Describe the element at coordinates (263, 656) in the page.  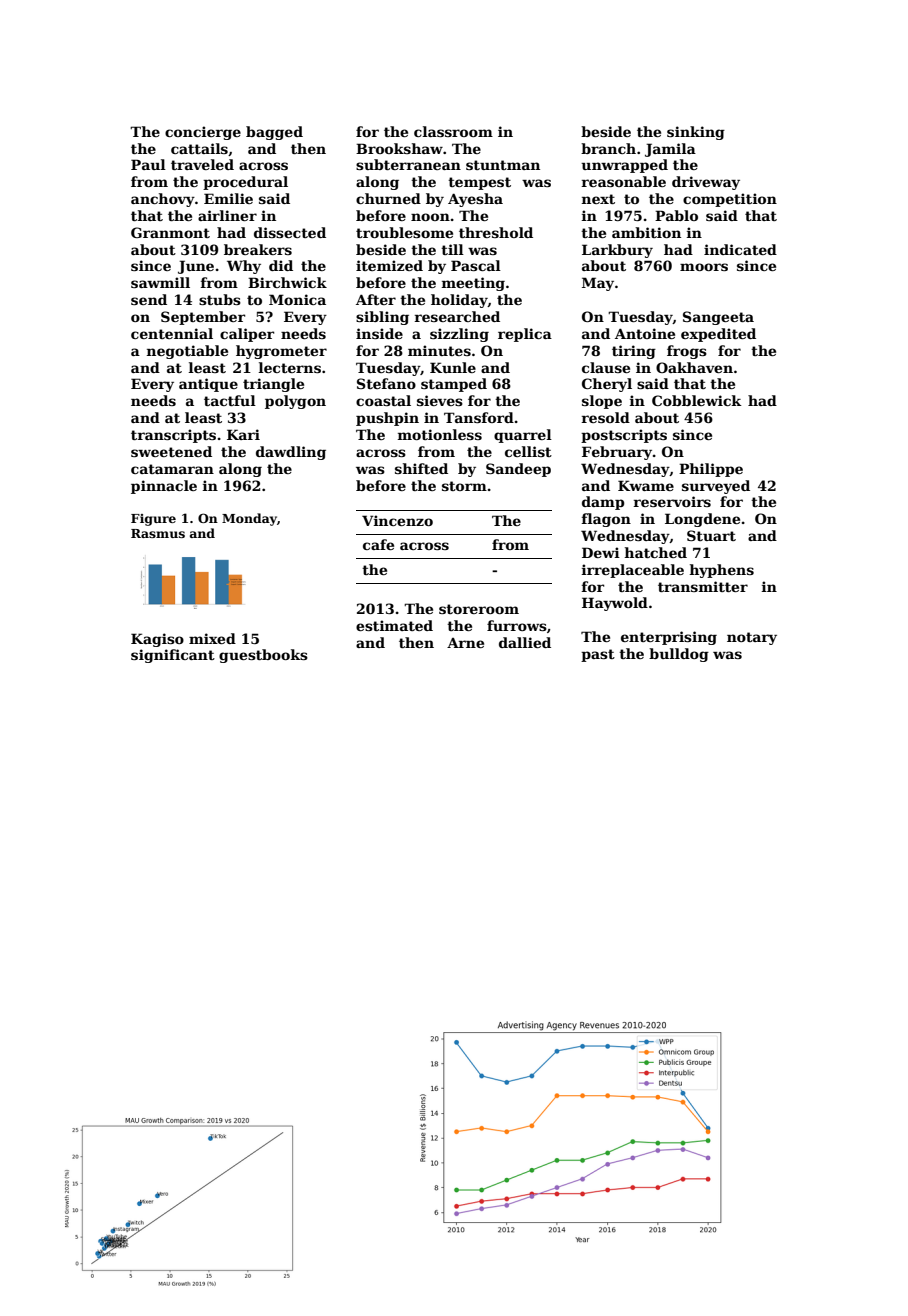
I see `guestbooks` at that location.
